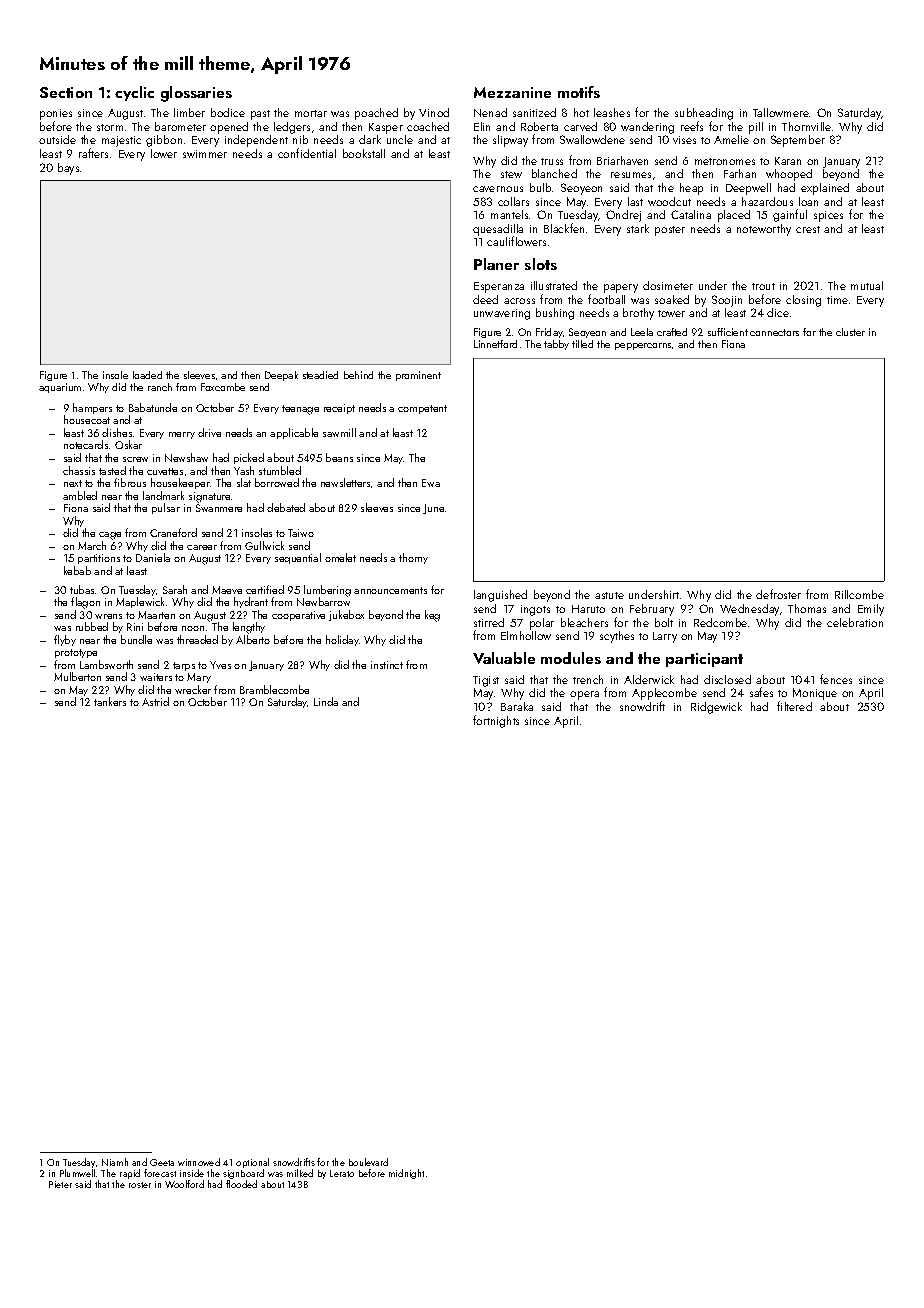 The height and width of the page is (1308, 924). Describe the element at coordinates (828, 216) in the page. I see `spices` at that location.
